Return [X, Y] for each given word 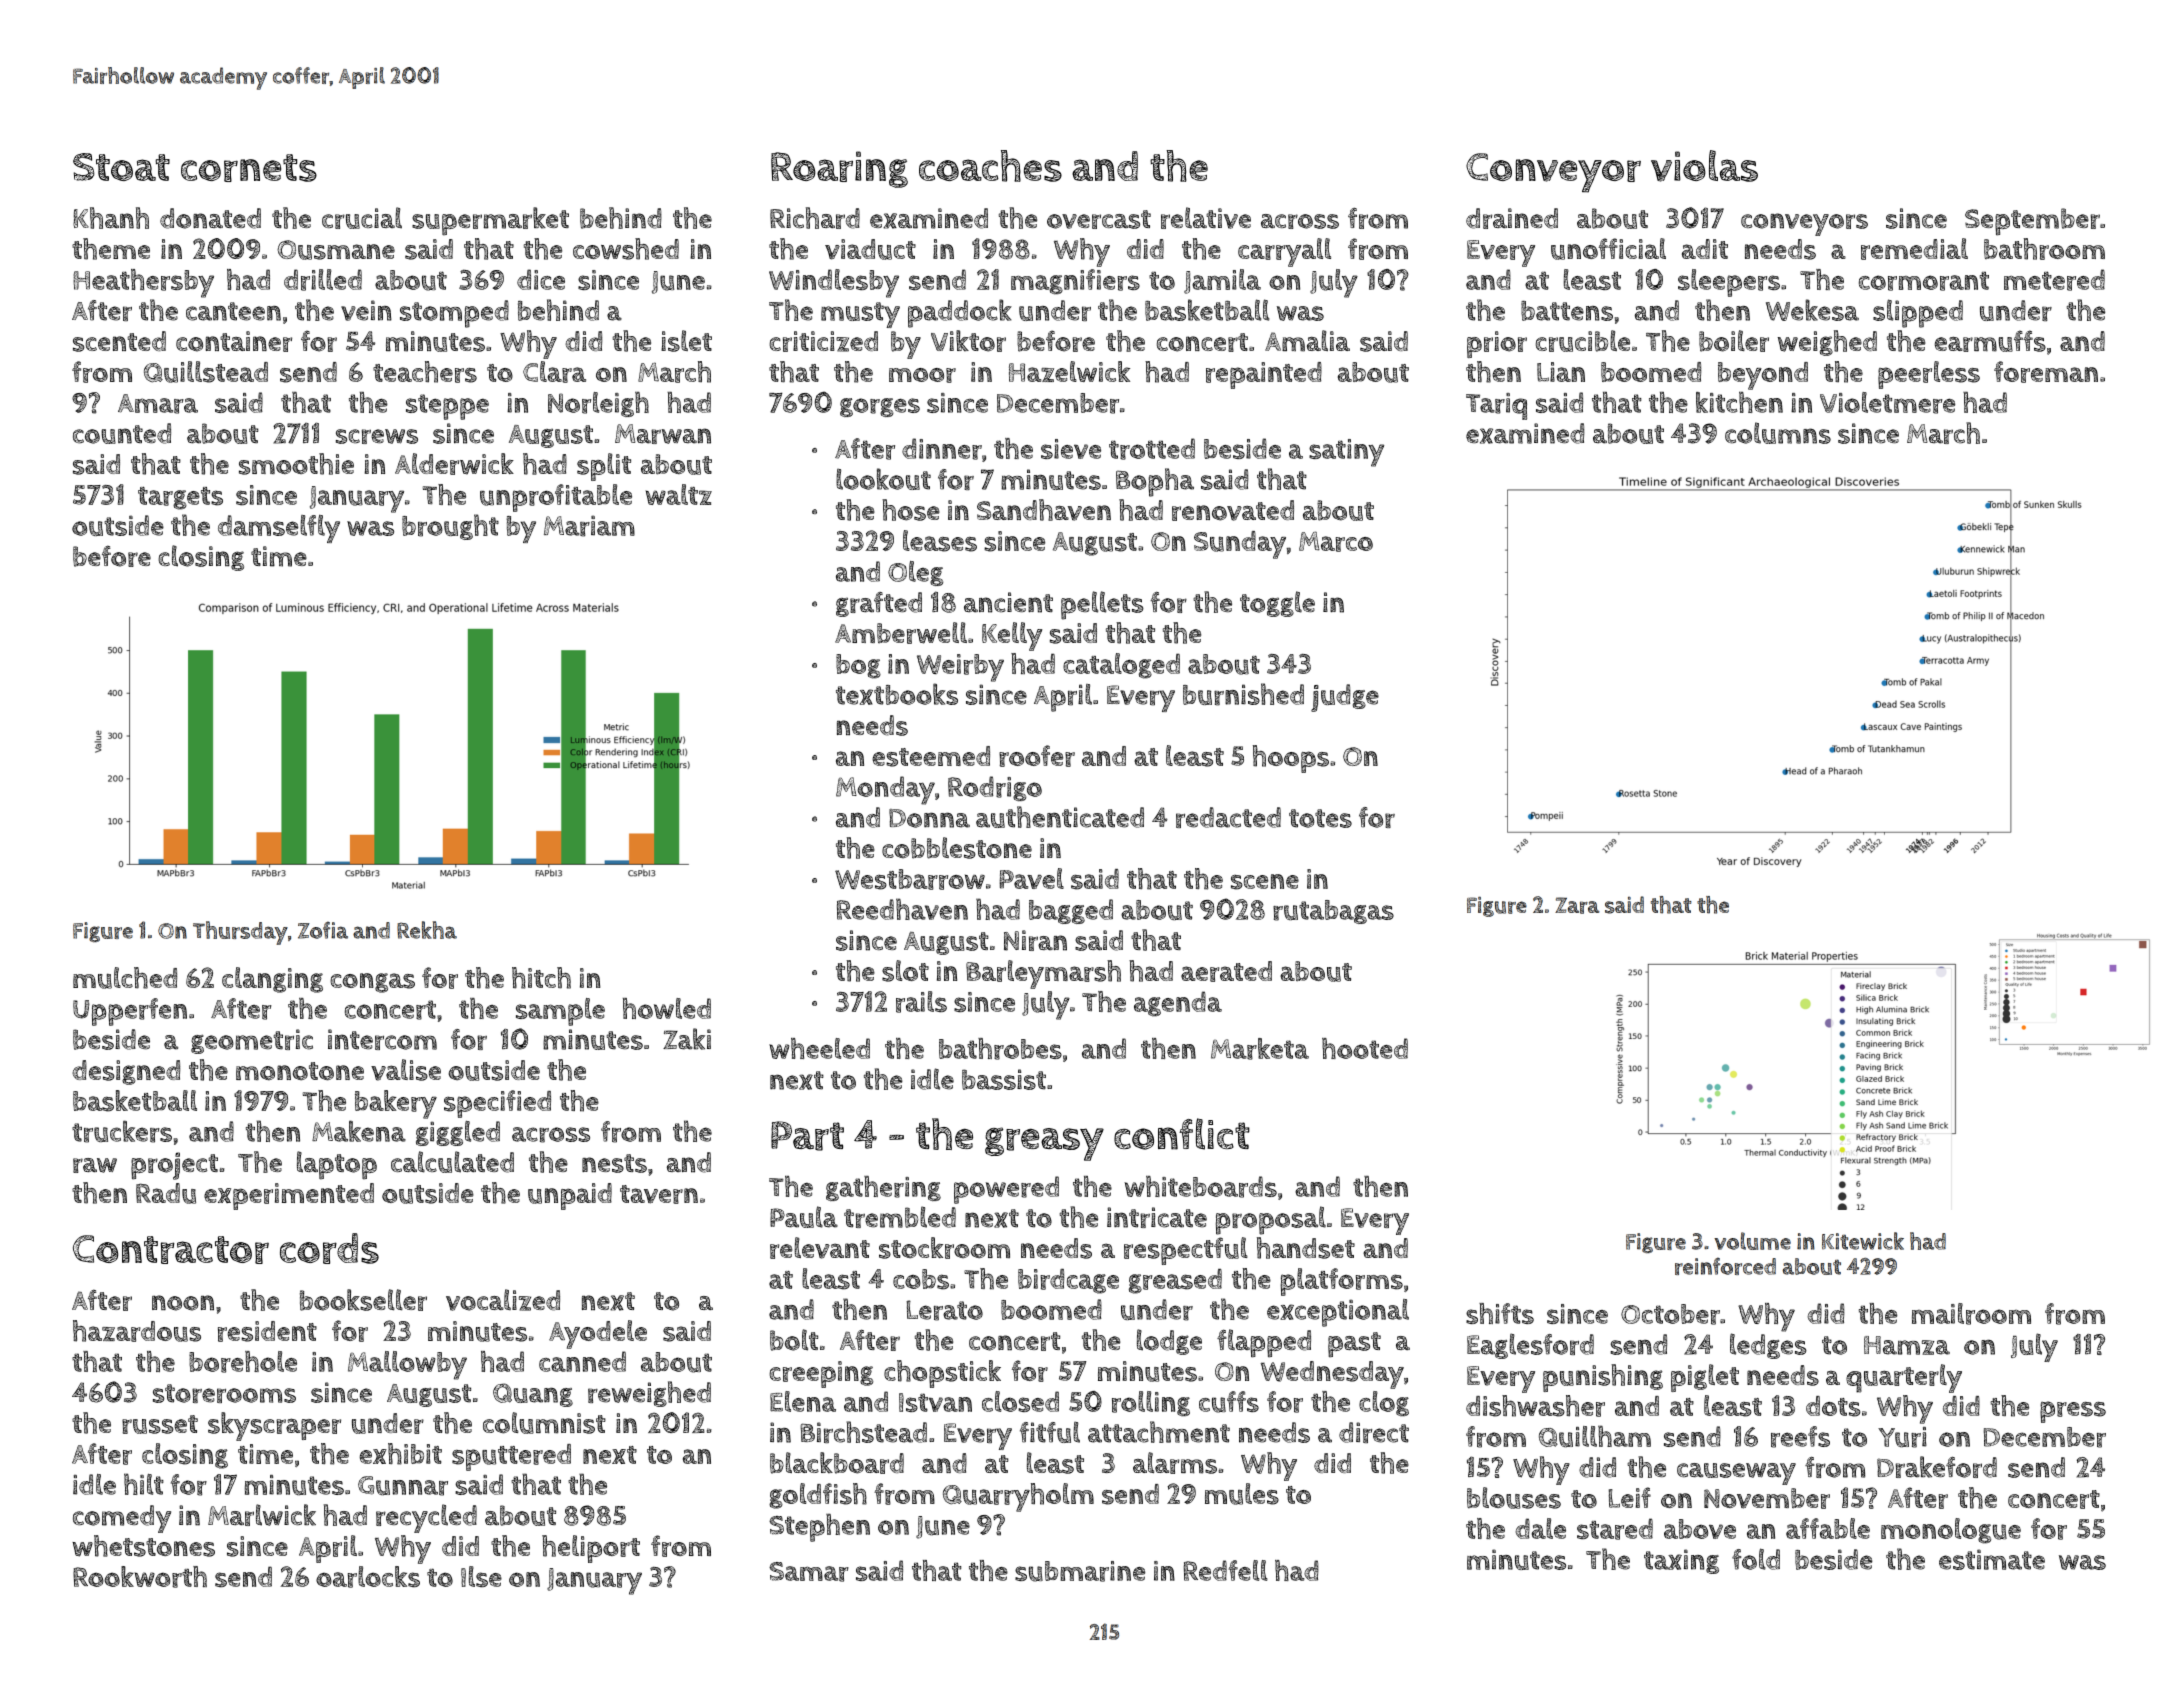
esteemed [931, 756]
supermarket [490, 221]
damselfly [279, 529]
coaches [990, 166]
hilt [144, 1484]
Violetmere [1887, 403]
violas [1704, 166]
